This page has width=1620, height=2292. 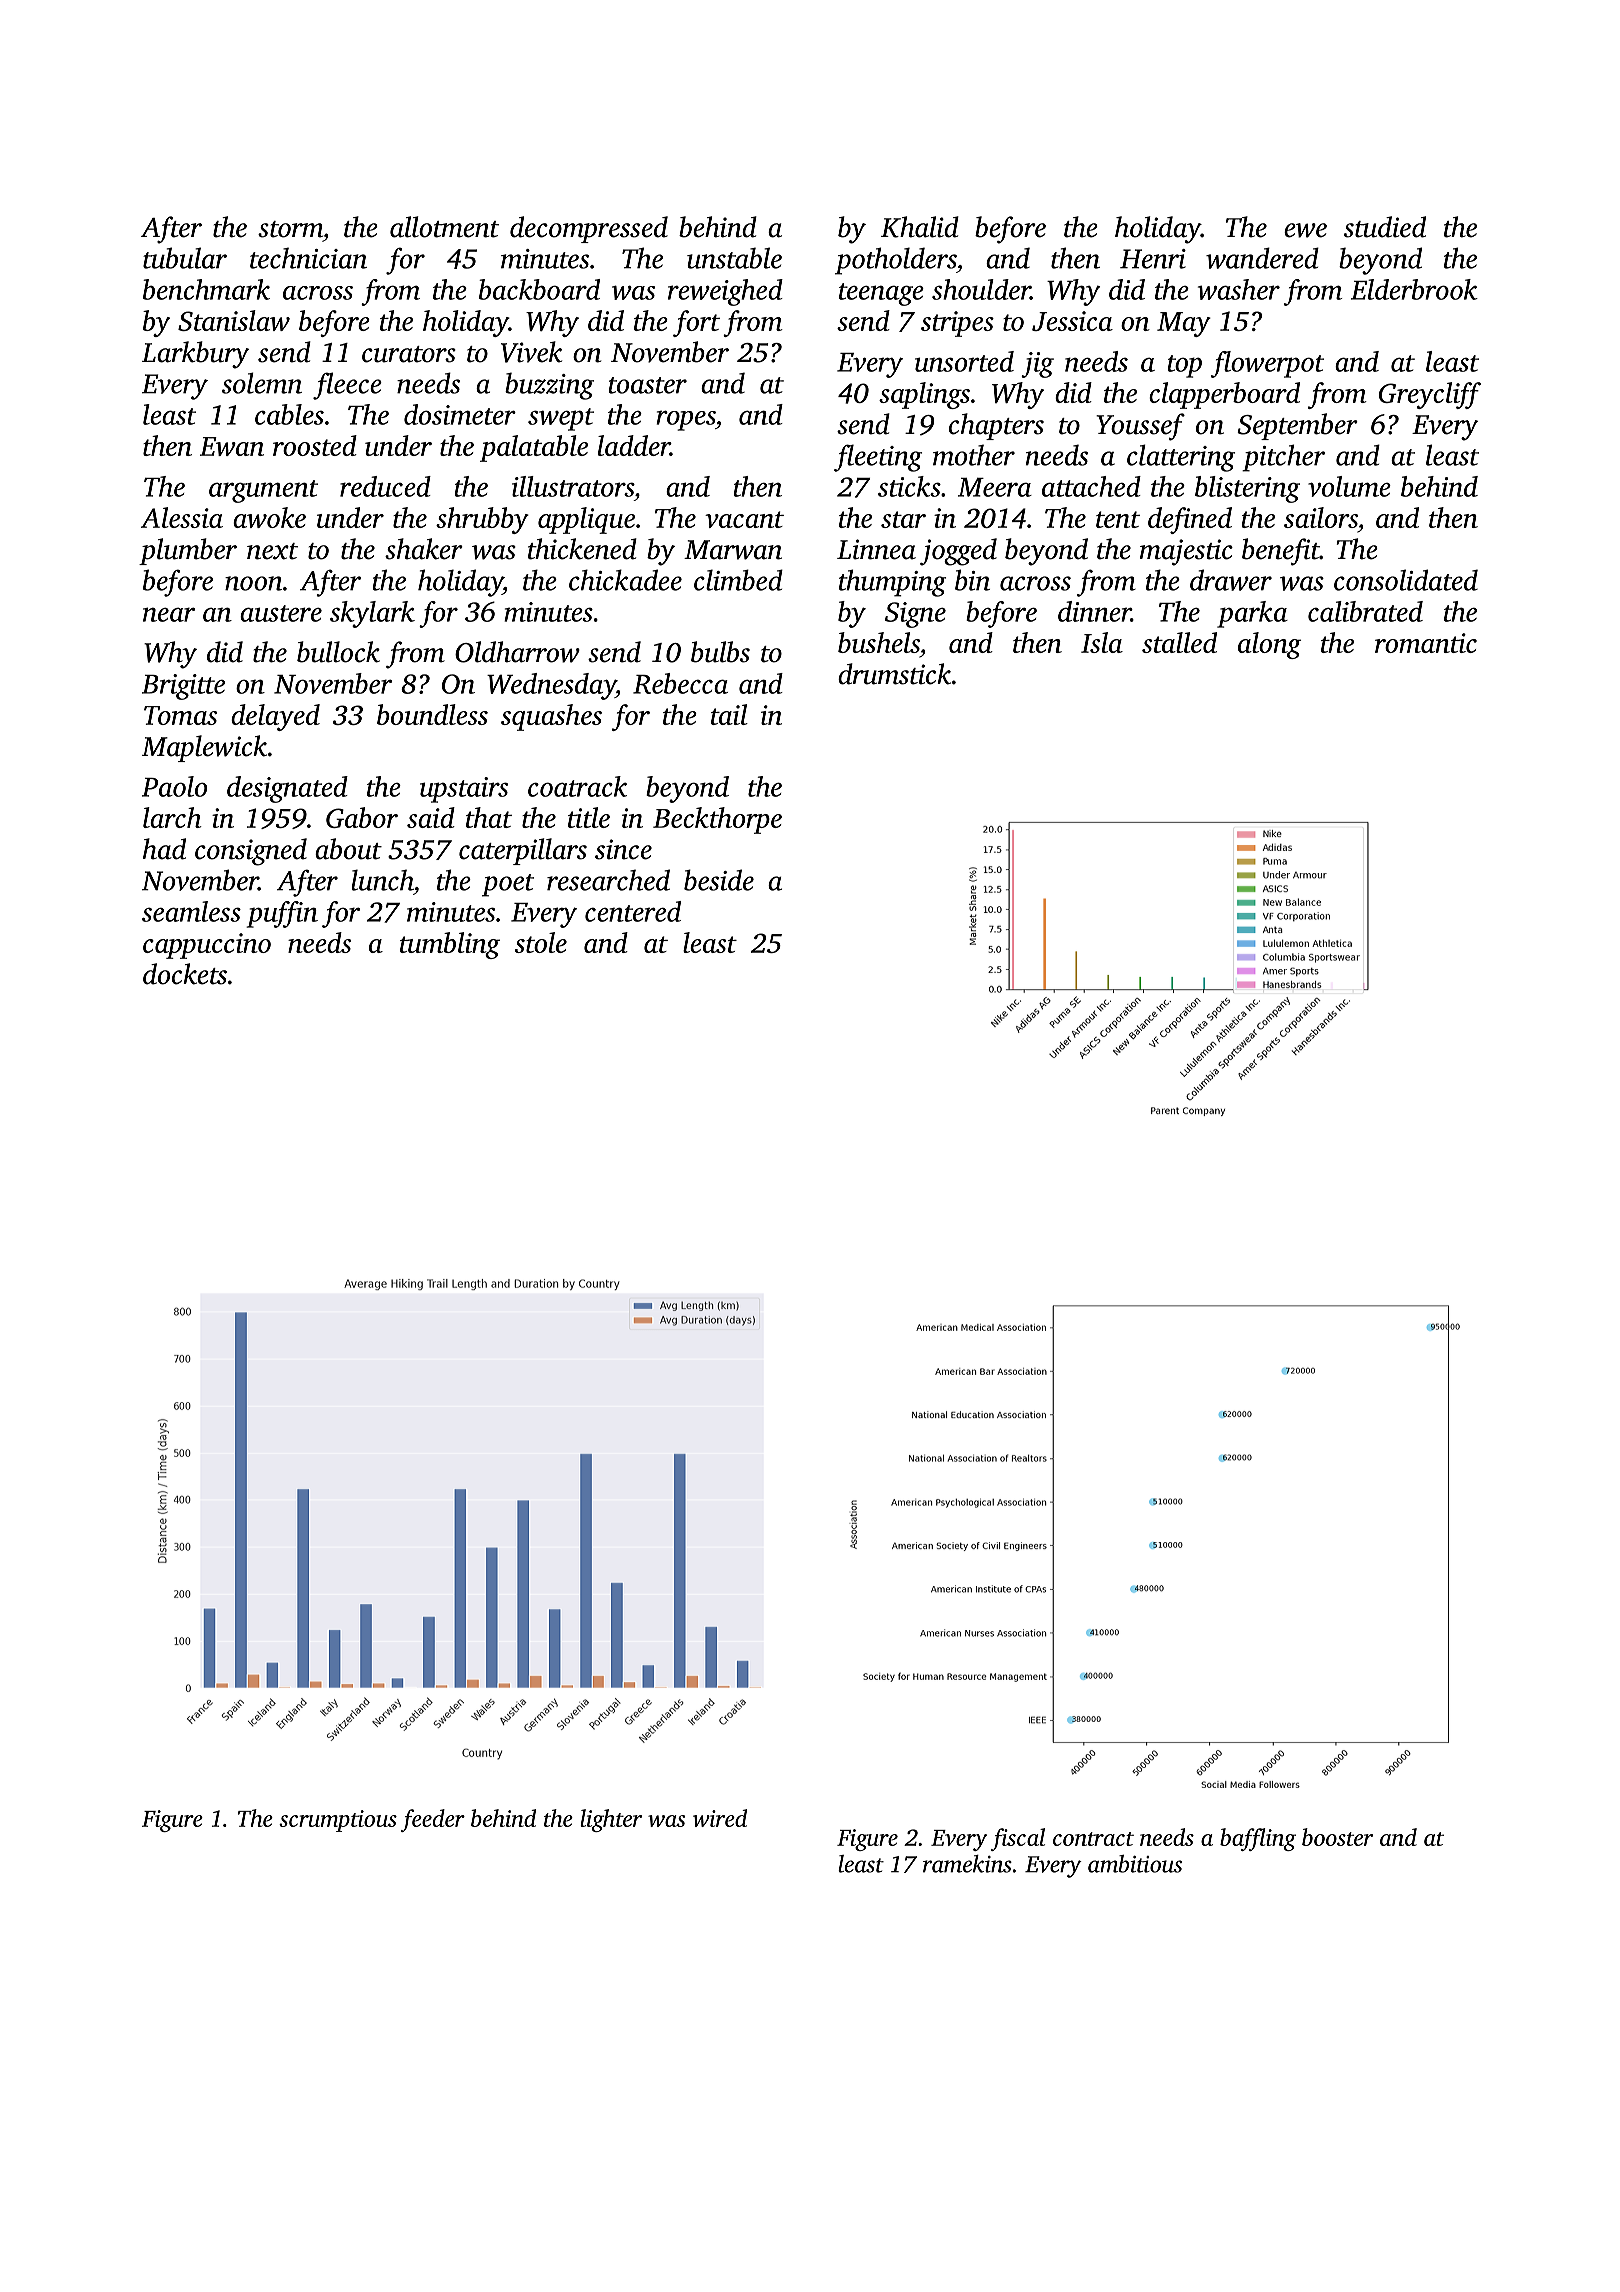 What do you see at coordinates (185, 974) in the page?
I see `dockets` at bounding box center [185, 974].
